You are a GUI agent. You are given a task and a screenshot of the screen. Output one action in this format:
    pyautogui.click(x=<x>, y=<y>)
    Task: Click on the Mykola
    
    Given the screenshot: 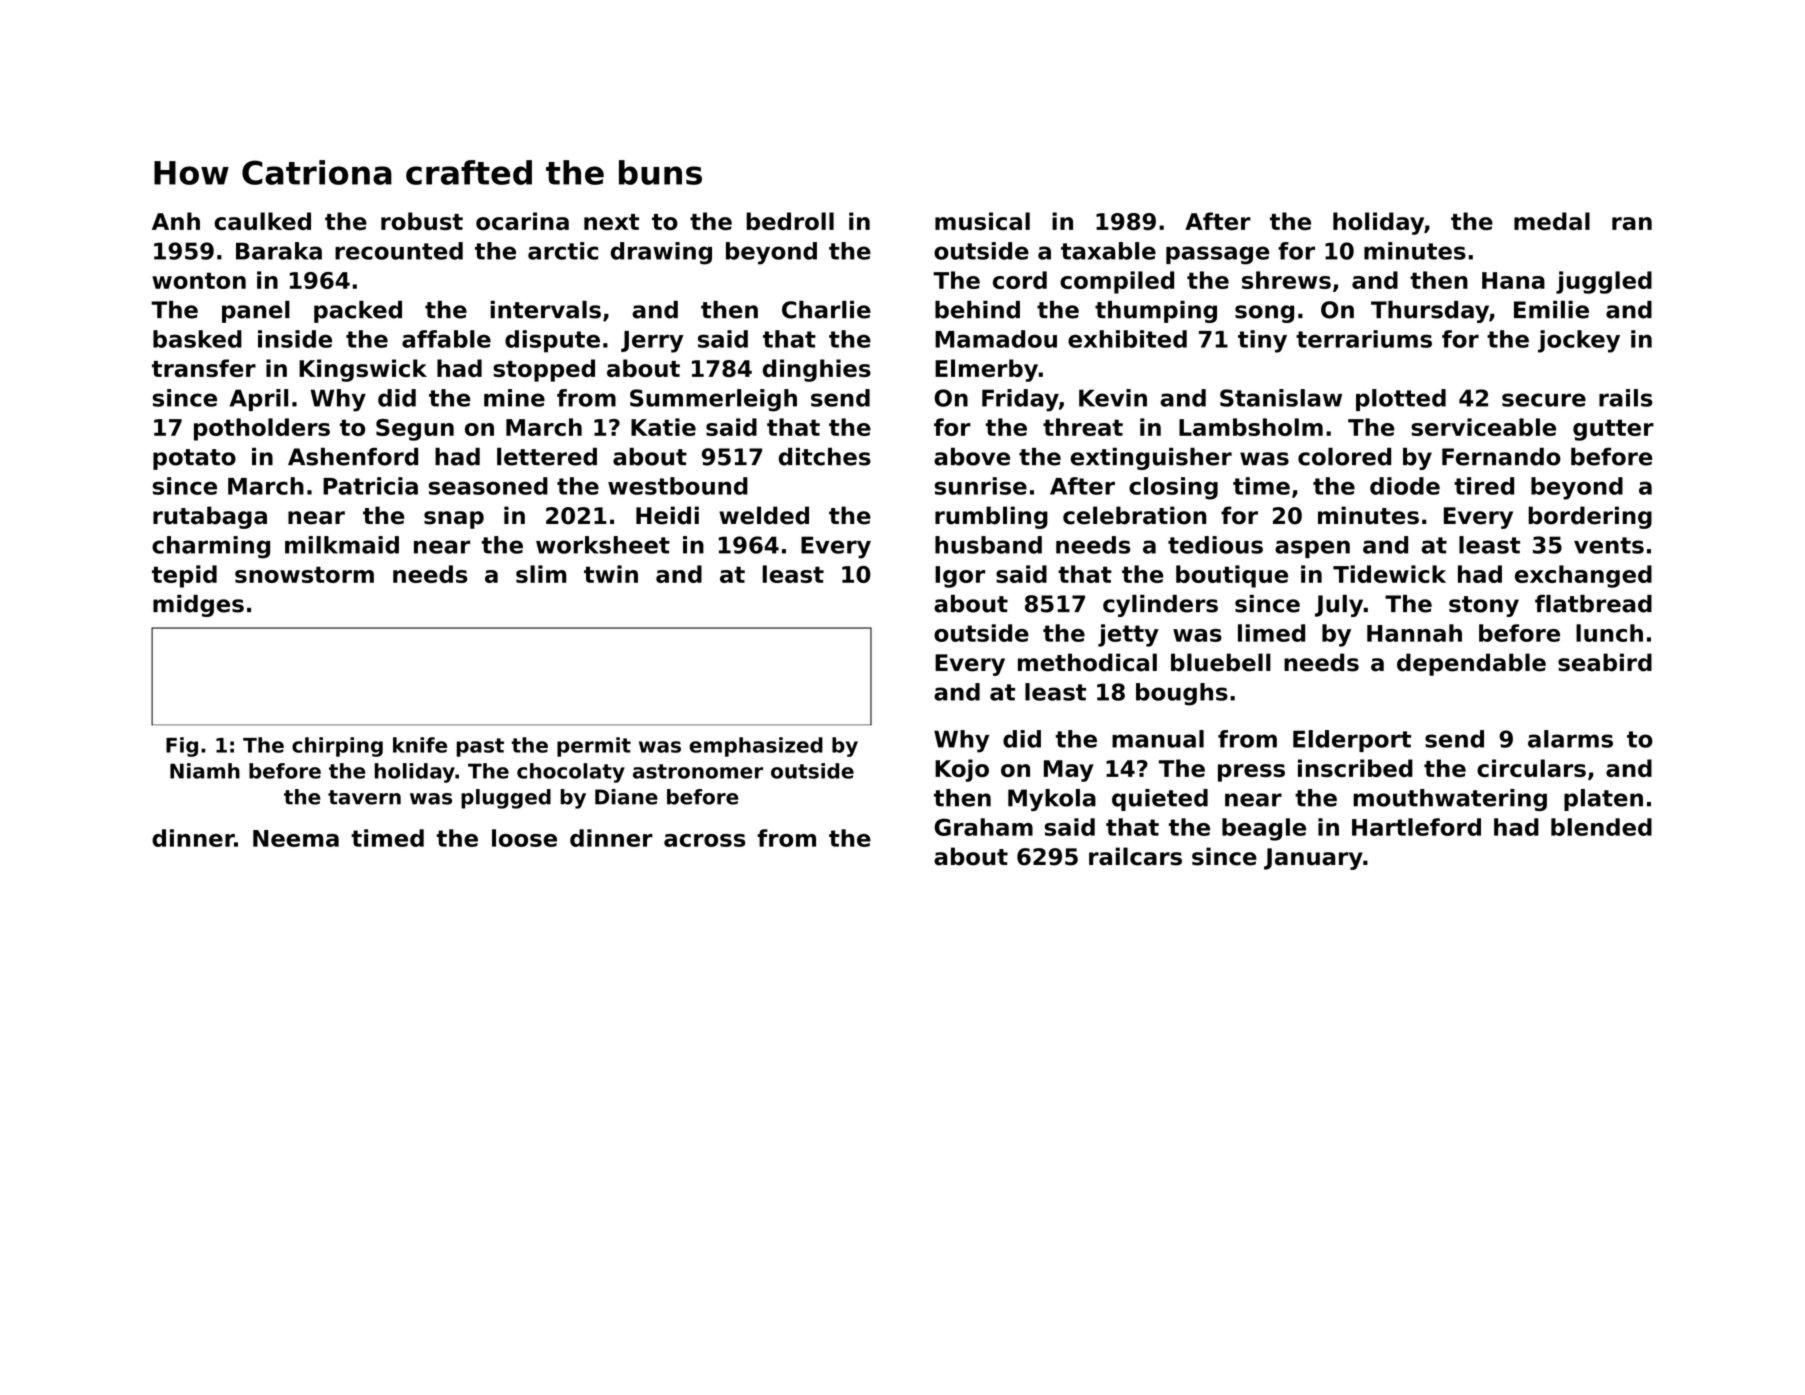 What is the action you would take?
    pyautogui.click(x=1052, y=800)
